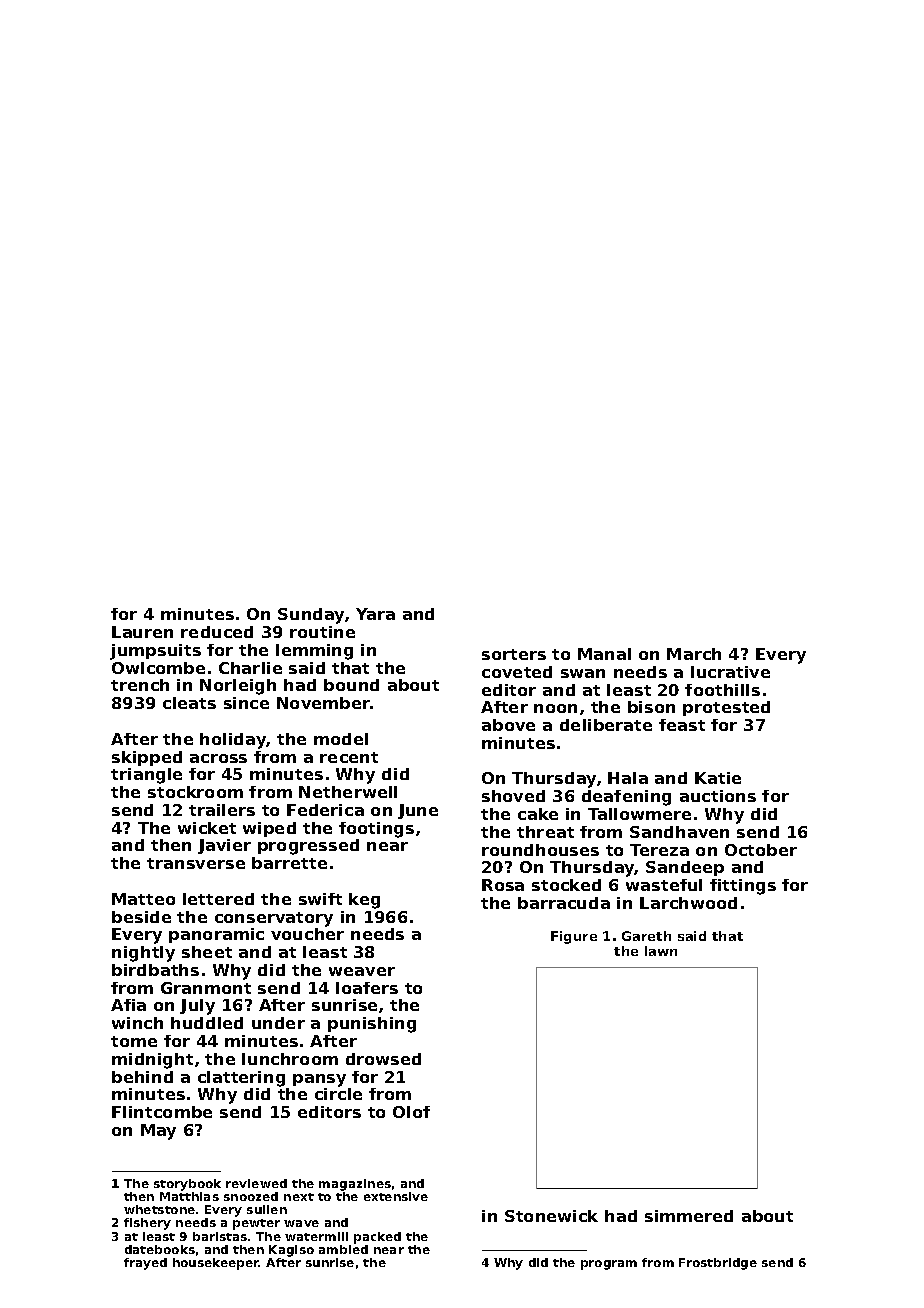  What do you see at coordinates (604, 654) in the document?
I see `Manal` at bounding box center [604, 654].
